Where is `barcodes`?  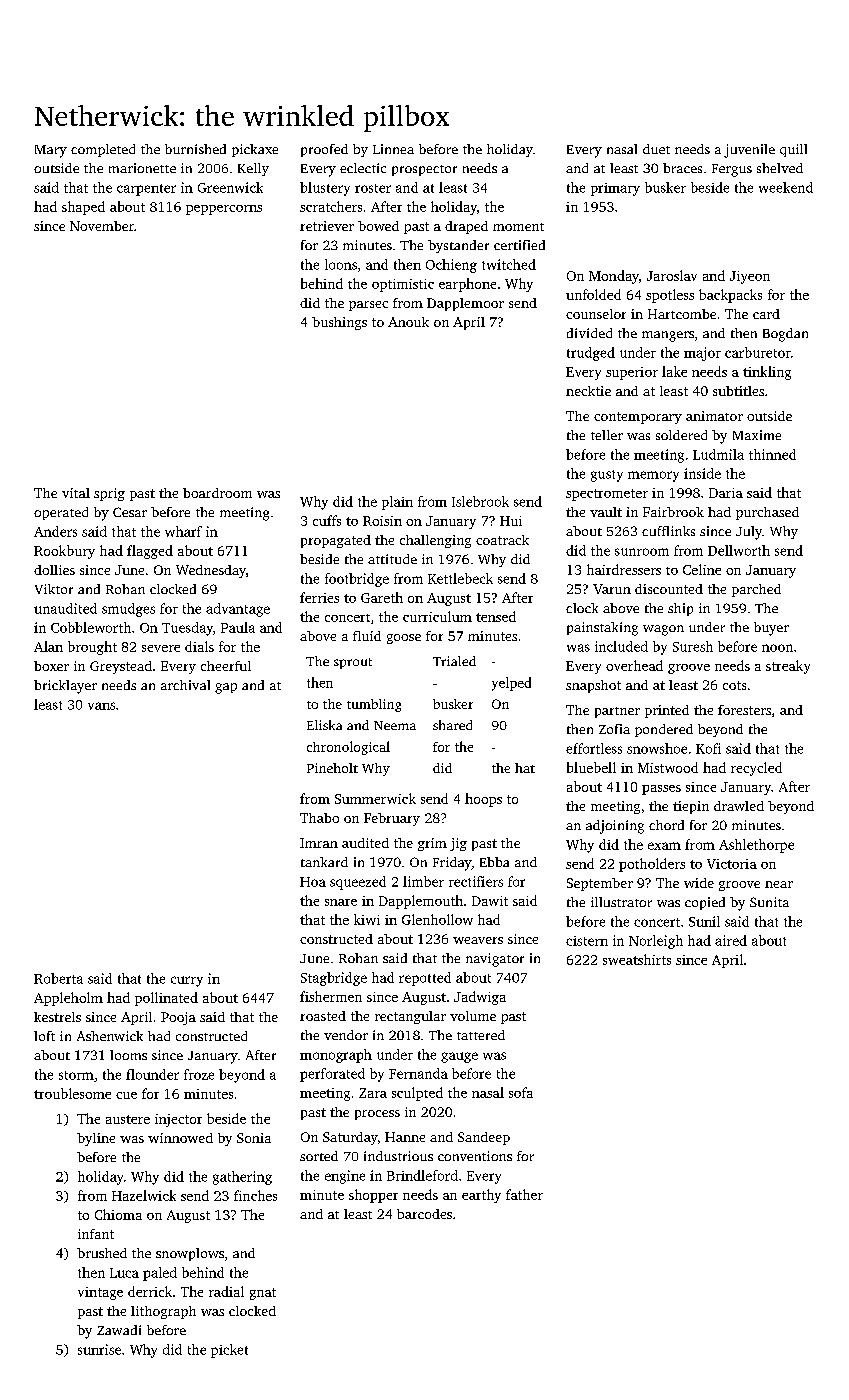 barcodes is located at coordinates (424, 1214).
